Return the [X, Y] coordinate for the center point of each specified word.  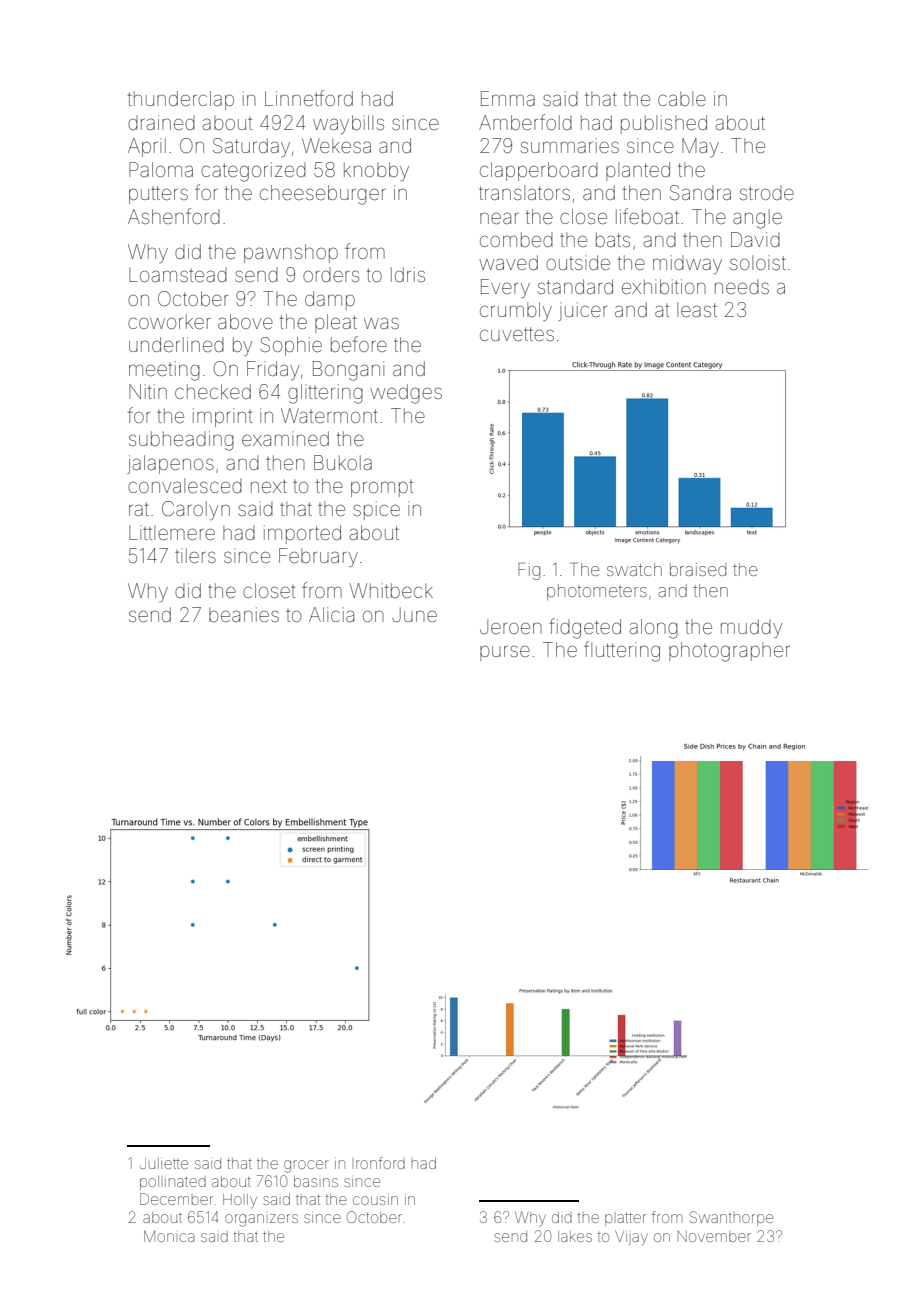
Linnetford [309, 98]
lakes [575, 1236]
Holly [240, 1201]
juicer [583, 311]
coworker [169, 321]
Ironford [380, 1163]
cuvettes [517, 334]
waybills [348, 124]
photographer [729, 652]
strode [767, 193]
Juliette [164, 1163]
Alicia [331, 614]
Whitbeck [391, 590]
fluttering [622, 651]
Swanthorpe [731, 1218]
